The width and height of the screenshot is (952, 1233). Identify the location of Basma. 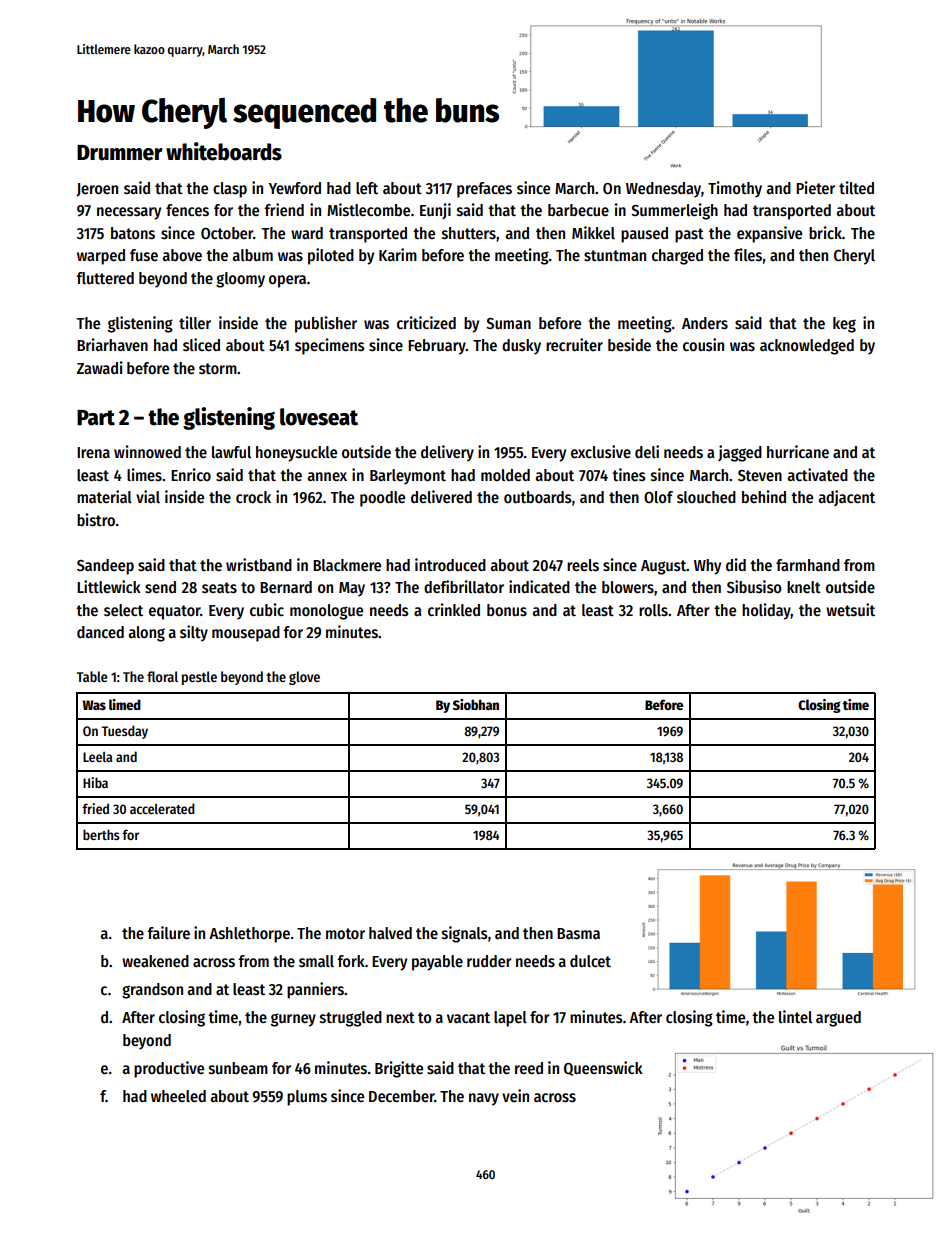
(578, 934).
